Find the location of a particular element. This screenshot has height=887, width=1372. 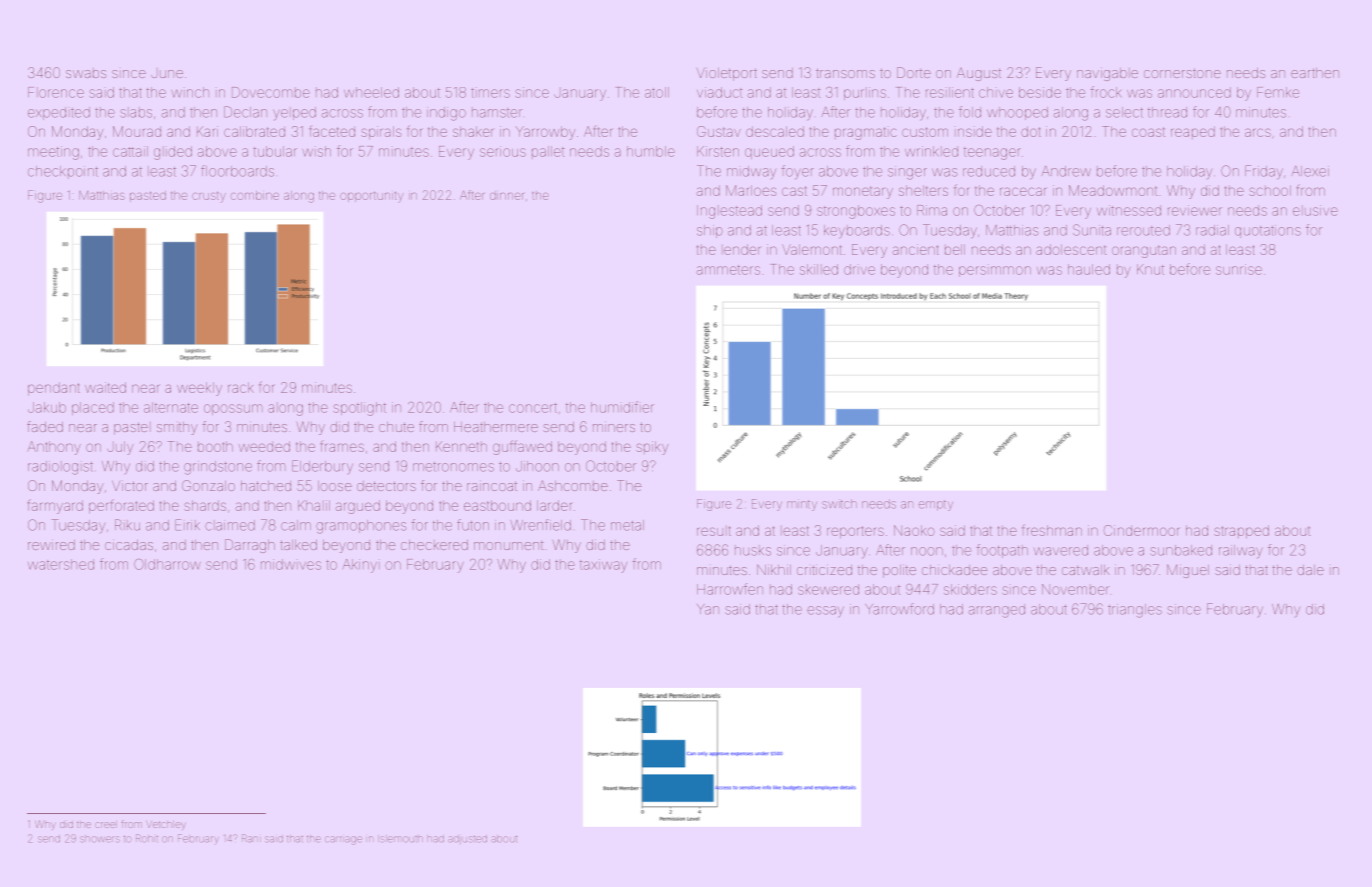

Naoko is located at coordinates (914, 530).
